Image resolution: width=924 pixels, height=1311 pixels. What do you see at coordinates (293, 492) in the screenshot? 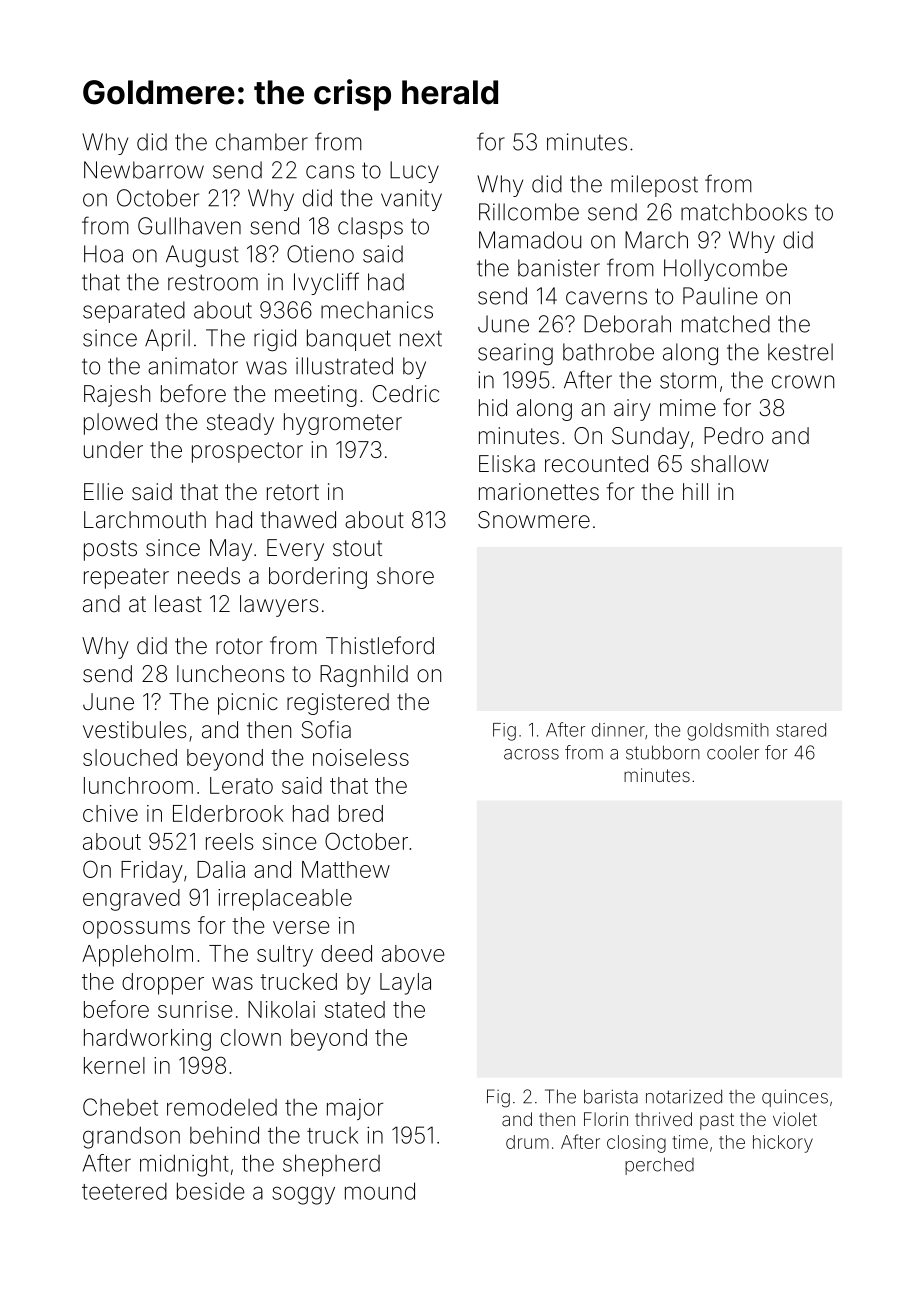
I see `retort` at bounding box center [293, 492].
